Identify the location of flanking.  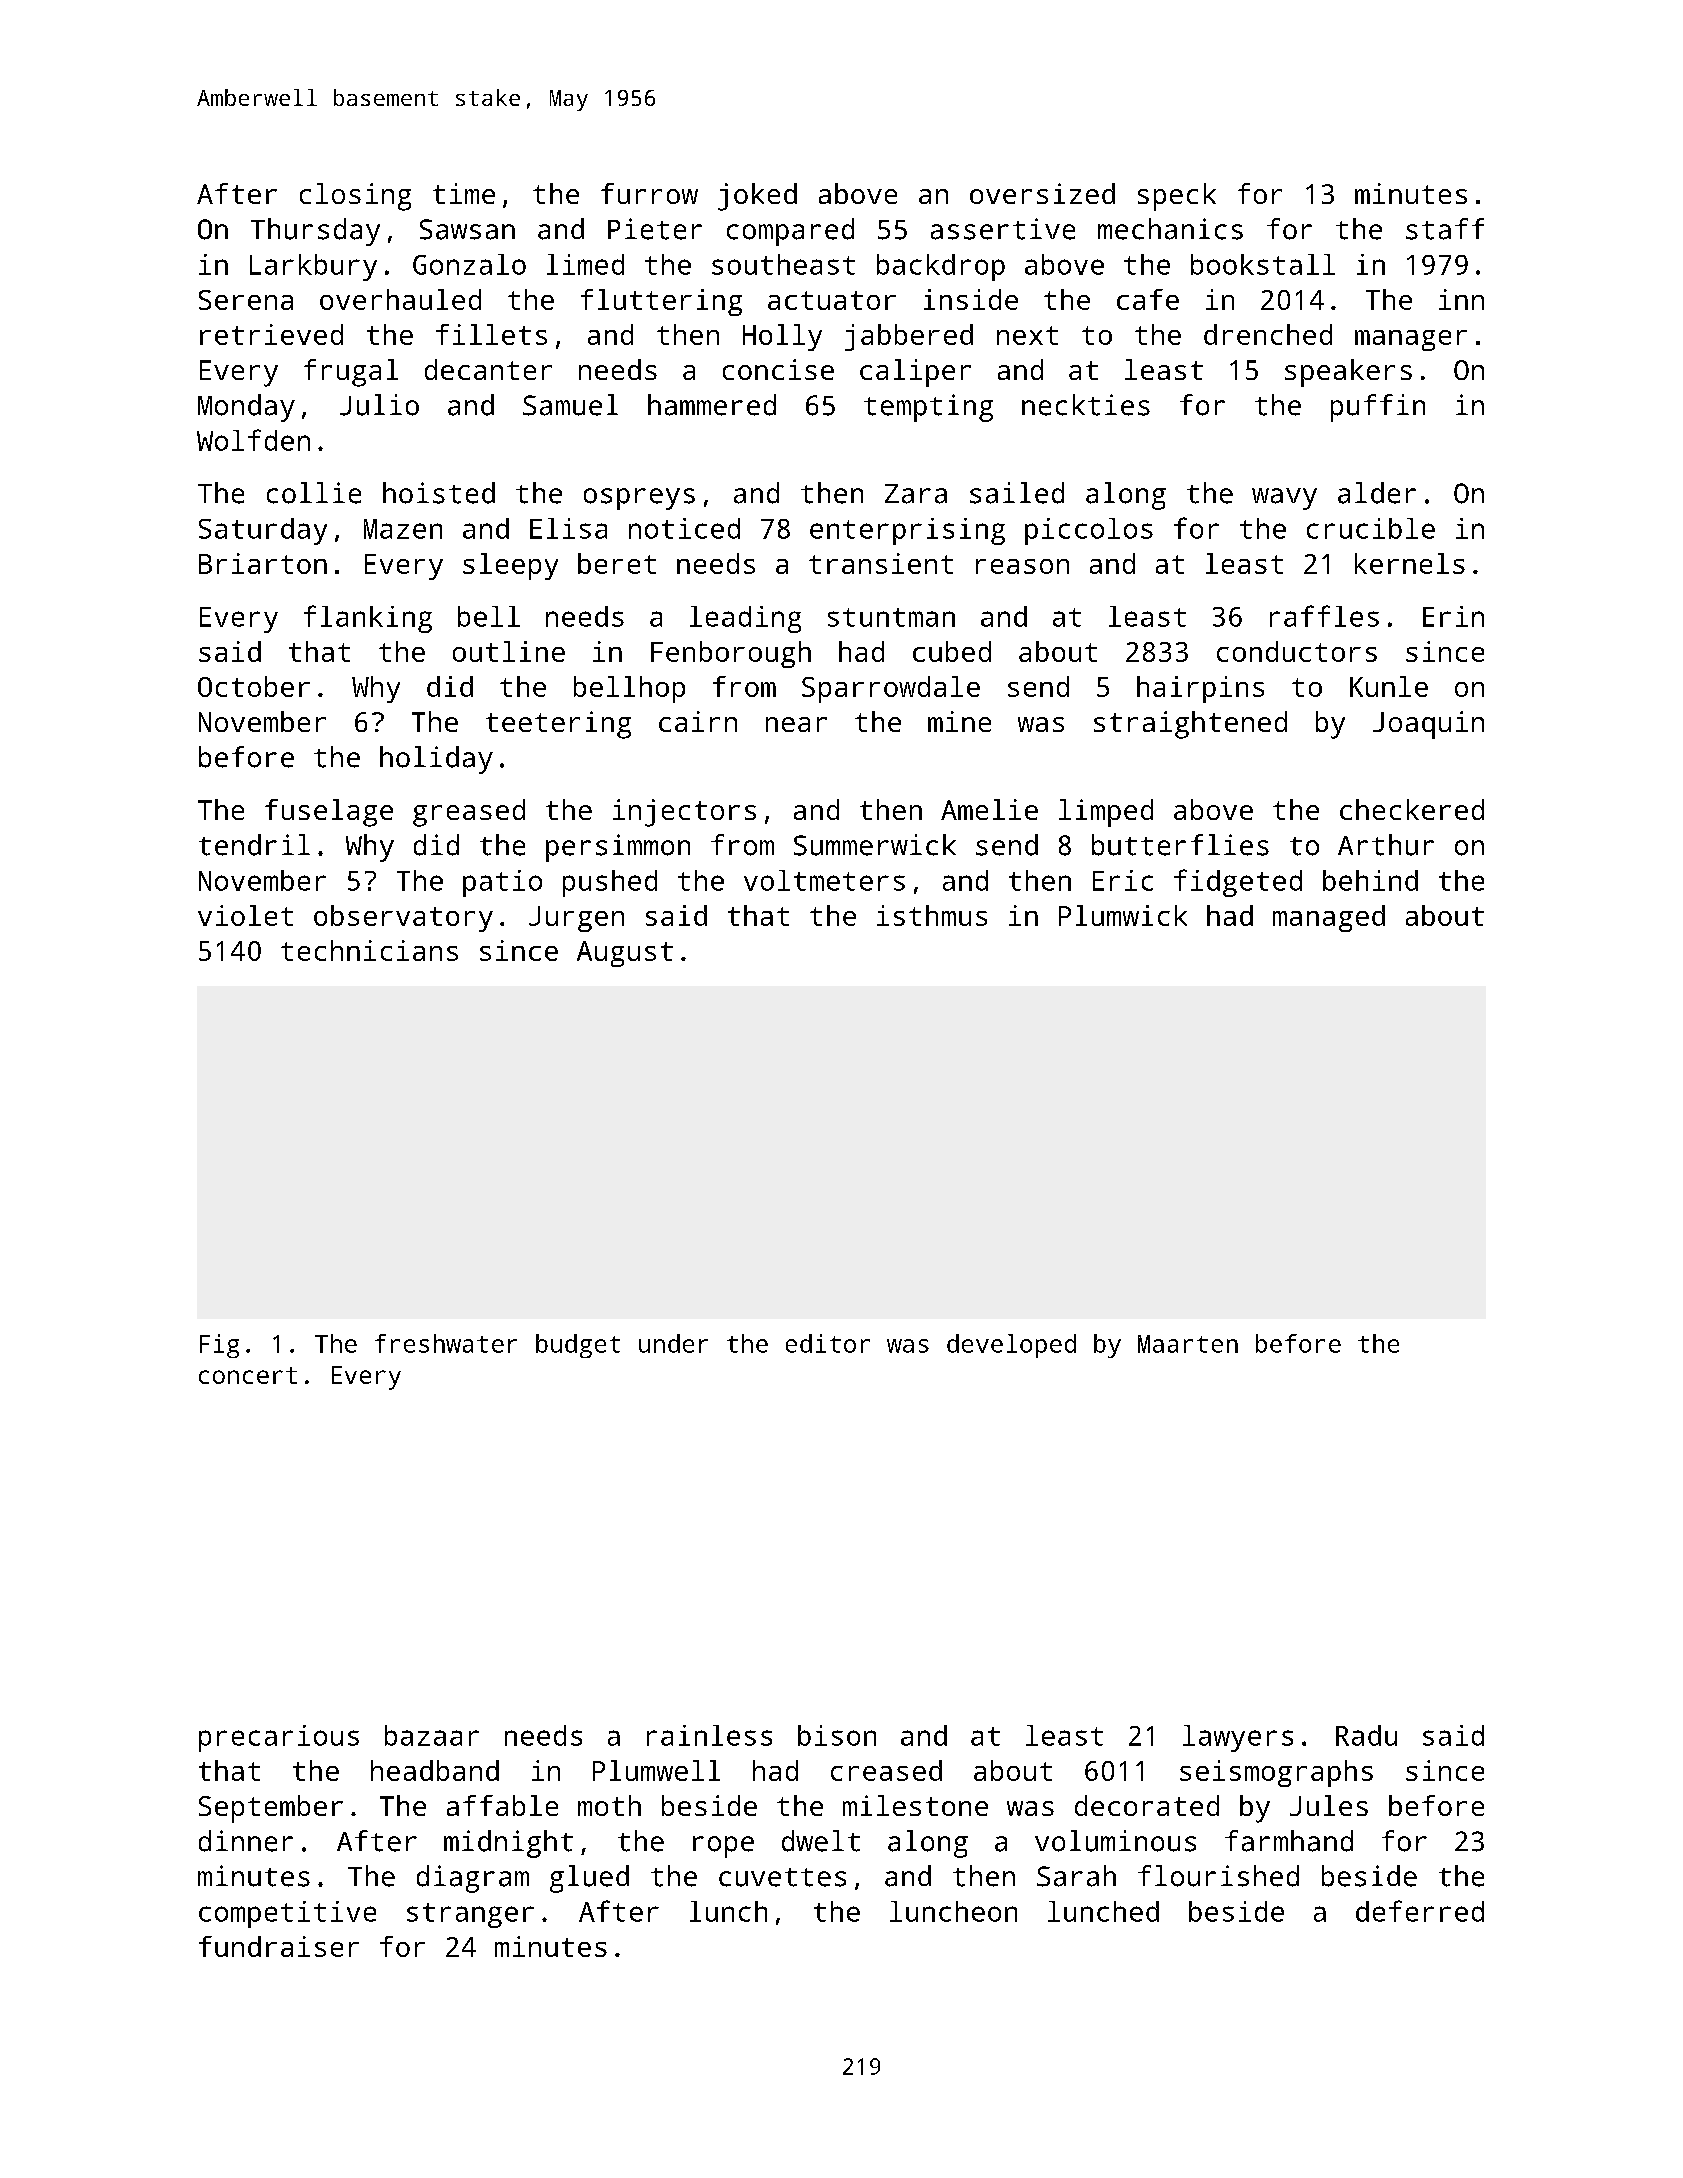
(368, 619).
